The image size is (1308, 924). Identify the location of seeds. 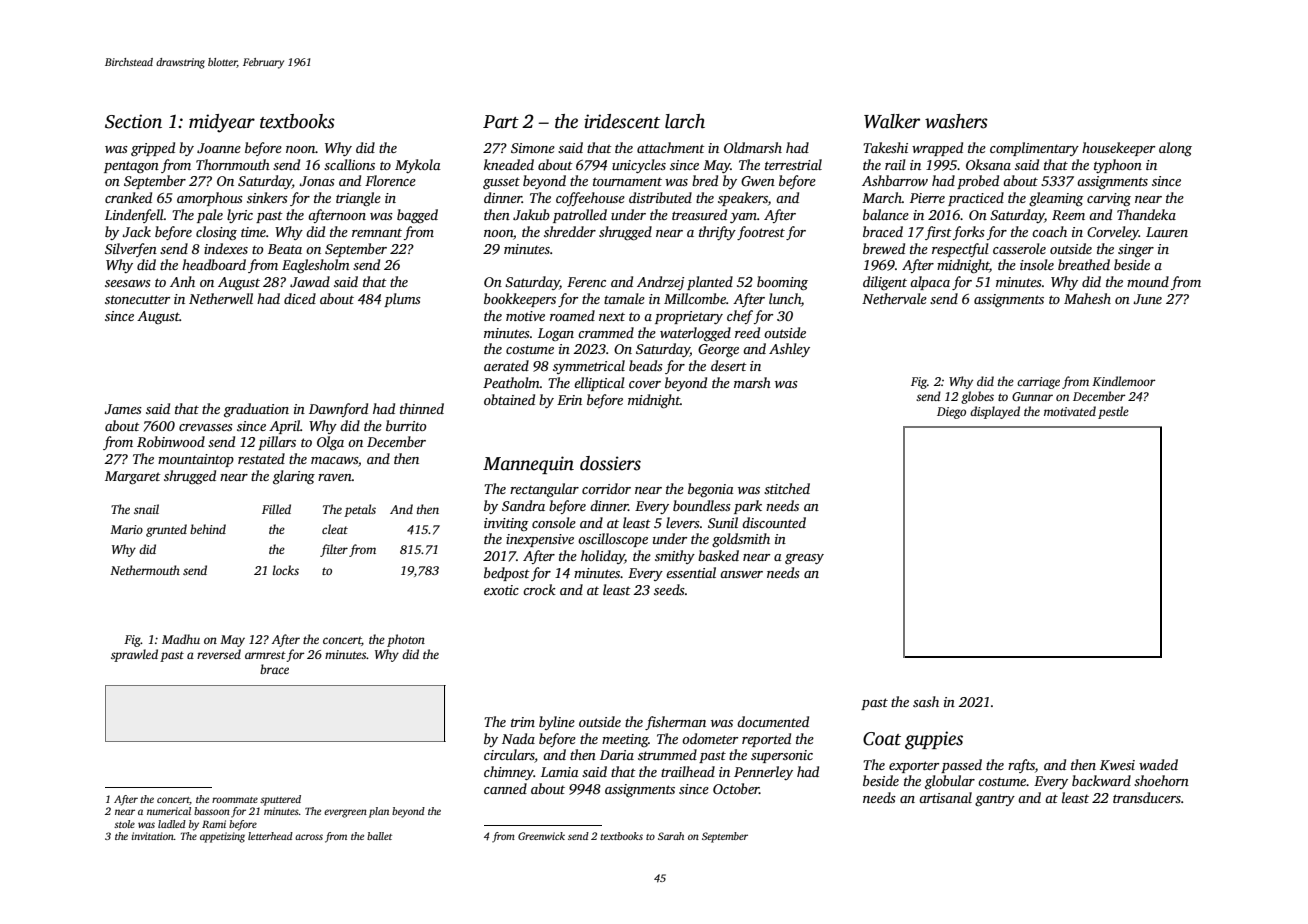
(669, 589).
